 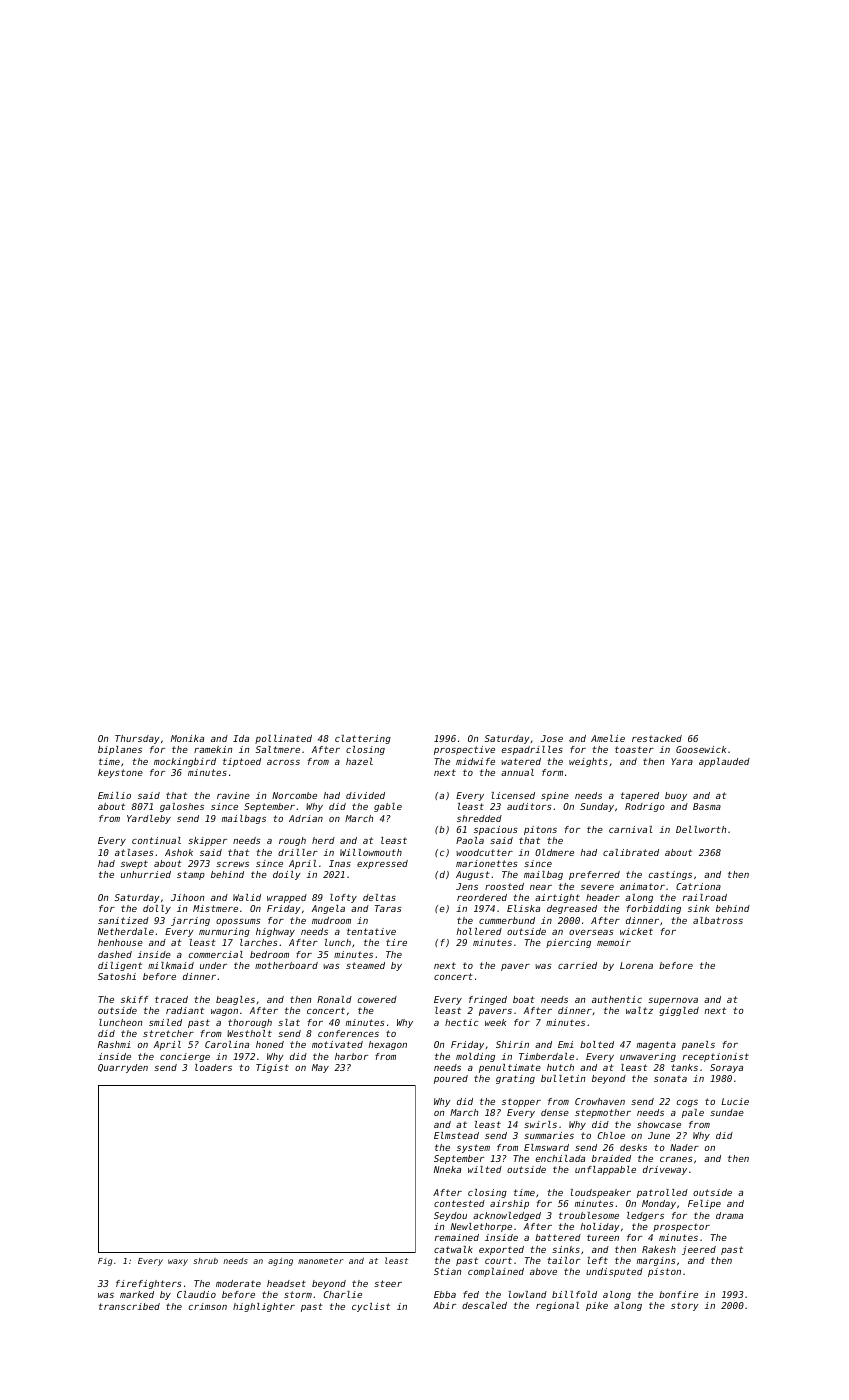 What do you see at coordinates (684, 1147) in the screenshot?
I see `Nader` at bounding box center [684, 1147].
